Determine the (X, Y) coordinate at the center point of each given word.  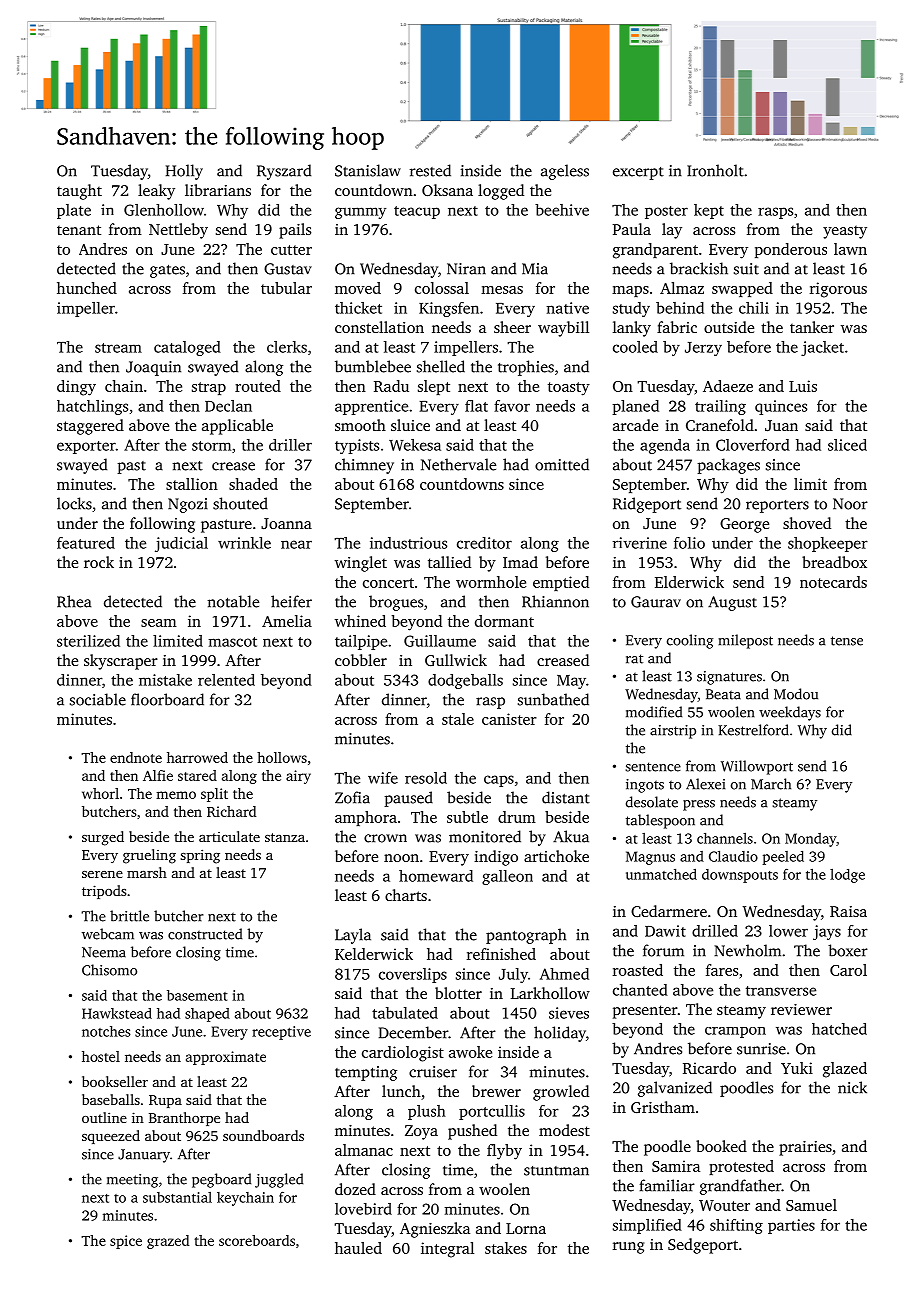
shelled (441, 366)
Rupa (165, 1101)
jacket (822, 348)
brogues (396, 603)
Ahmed (564, 974)
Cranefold (720, 425)
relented (226, 680)
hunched (87, 288)
